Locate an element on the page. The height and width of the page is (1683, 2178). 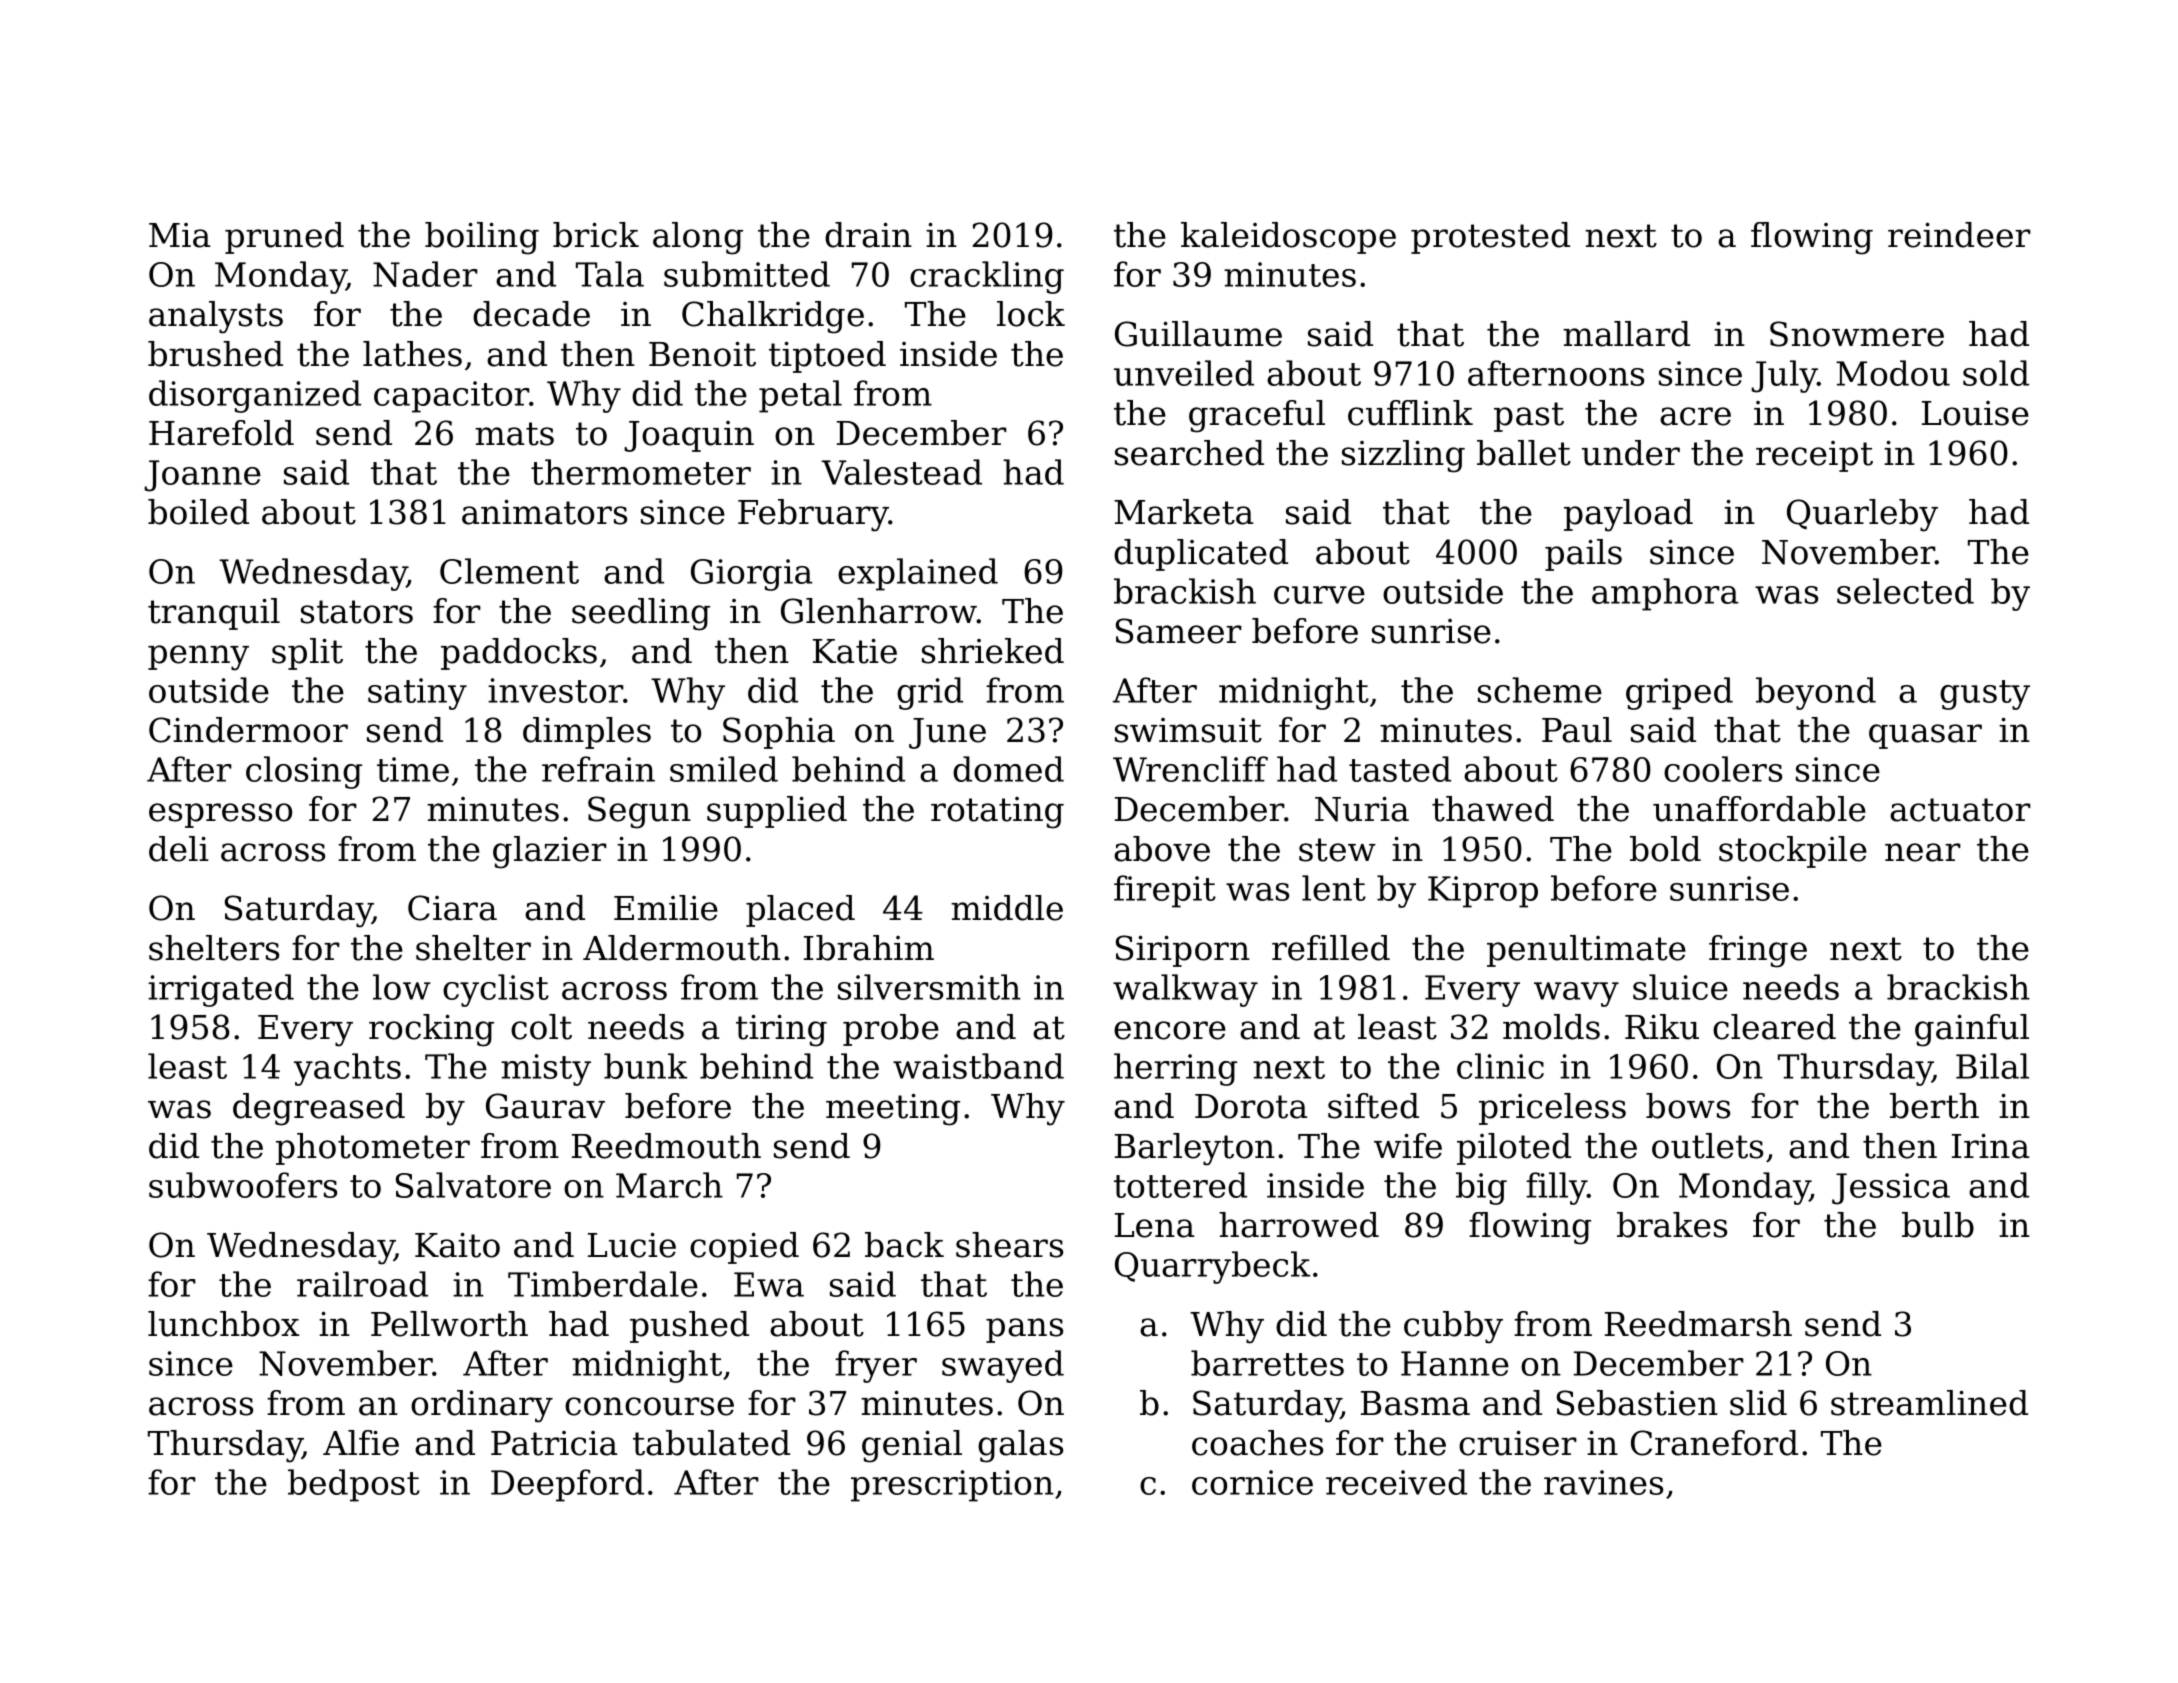
quasar is located at coordinates (1925, 736).
